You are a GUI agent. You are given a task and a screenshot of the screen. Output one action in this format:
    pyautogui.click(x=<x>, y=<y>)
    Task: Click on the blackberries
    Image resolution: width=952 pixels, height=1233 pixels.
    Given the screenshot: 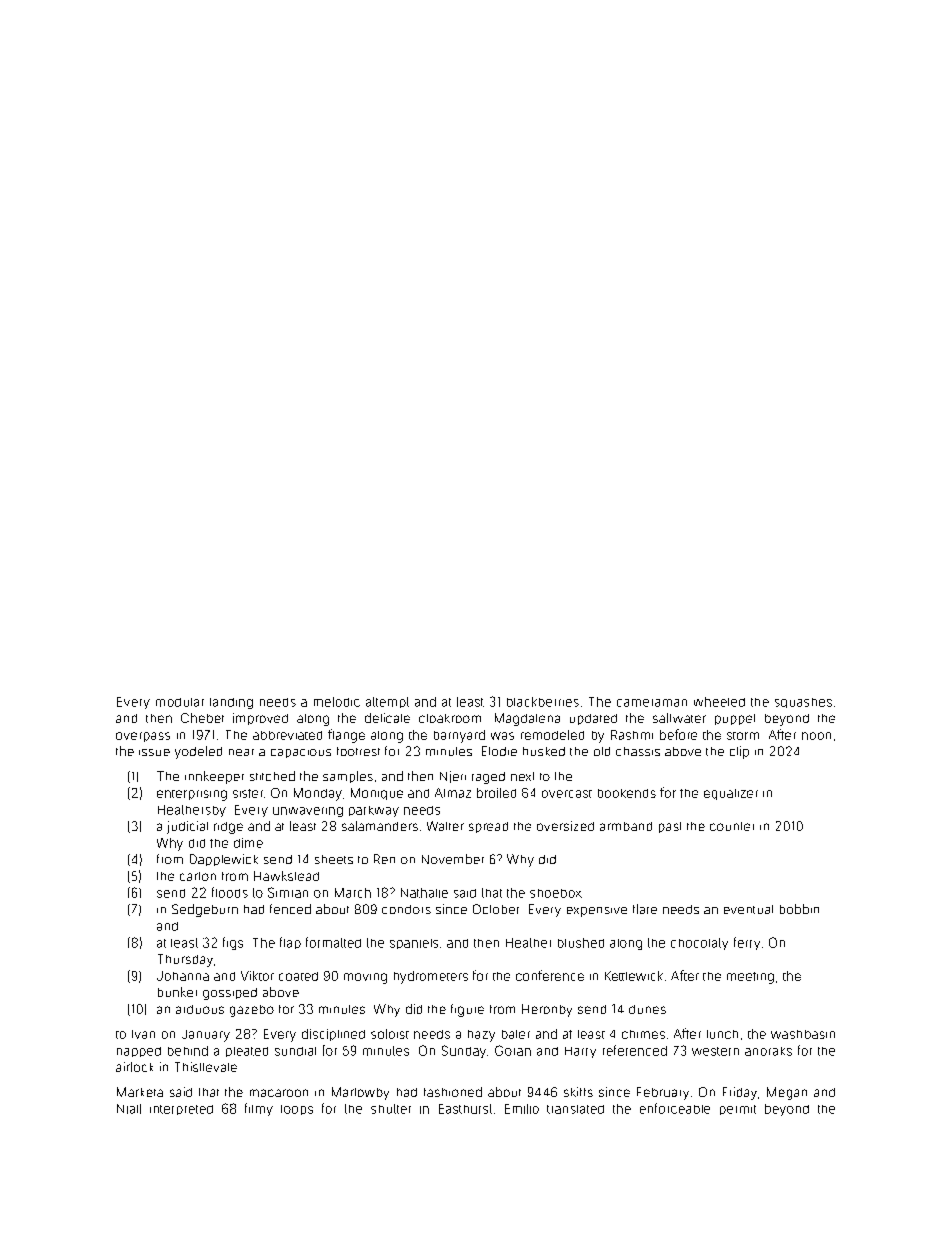 What is the action you would take?
    pyautogui.click(x=543, y=702)
